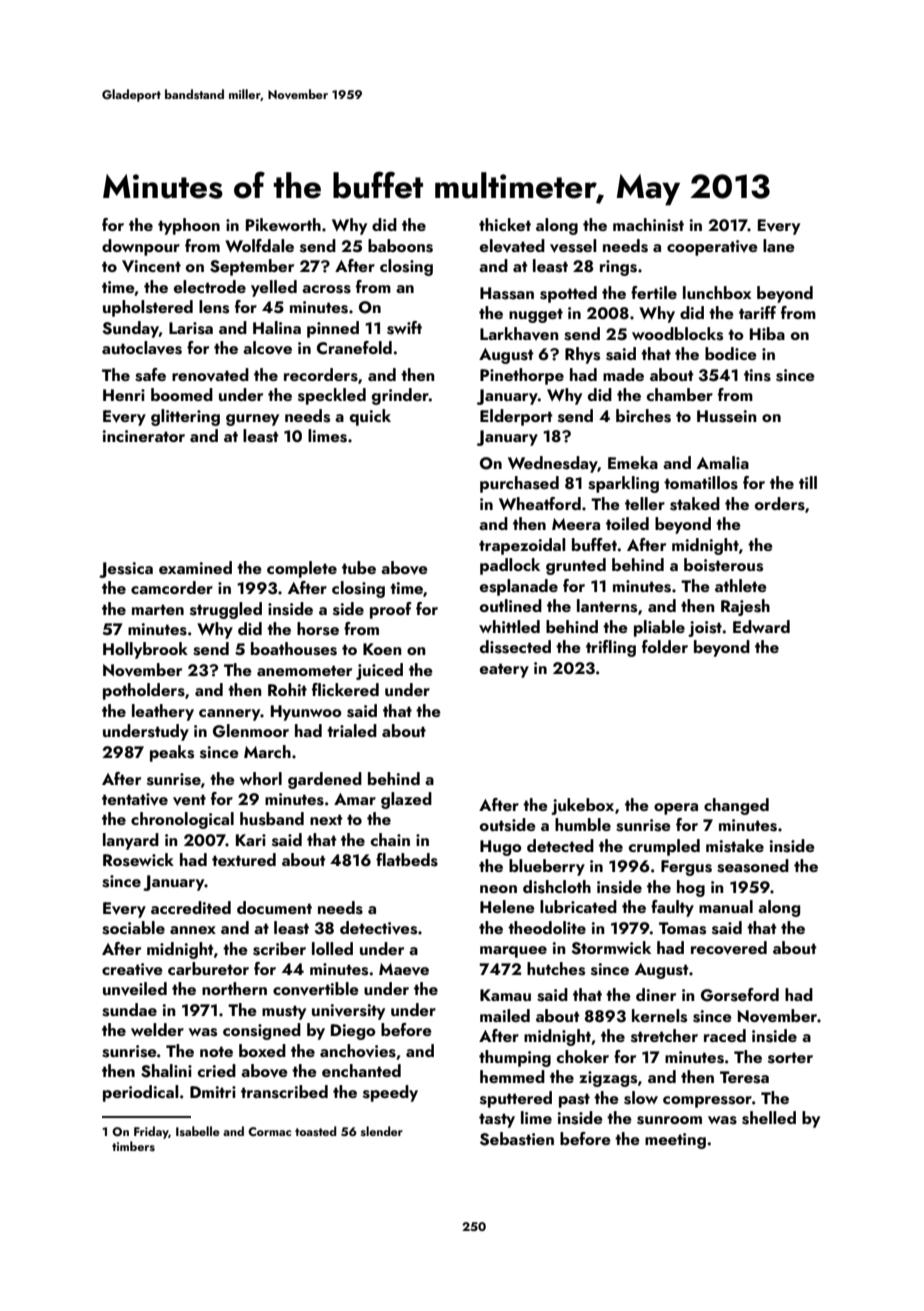 This screenshot has height=1311, width=924. Describe the element at coordinates (189, 226) in the screenshot. I see `typhoon` at that location.
